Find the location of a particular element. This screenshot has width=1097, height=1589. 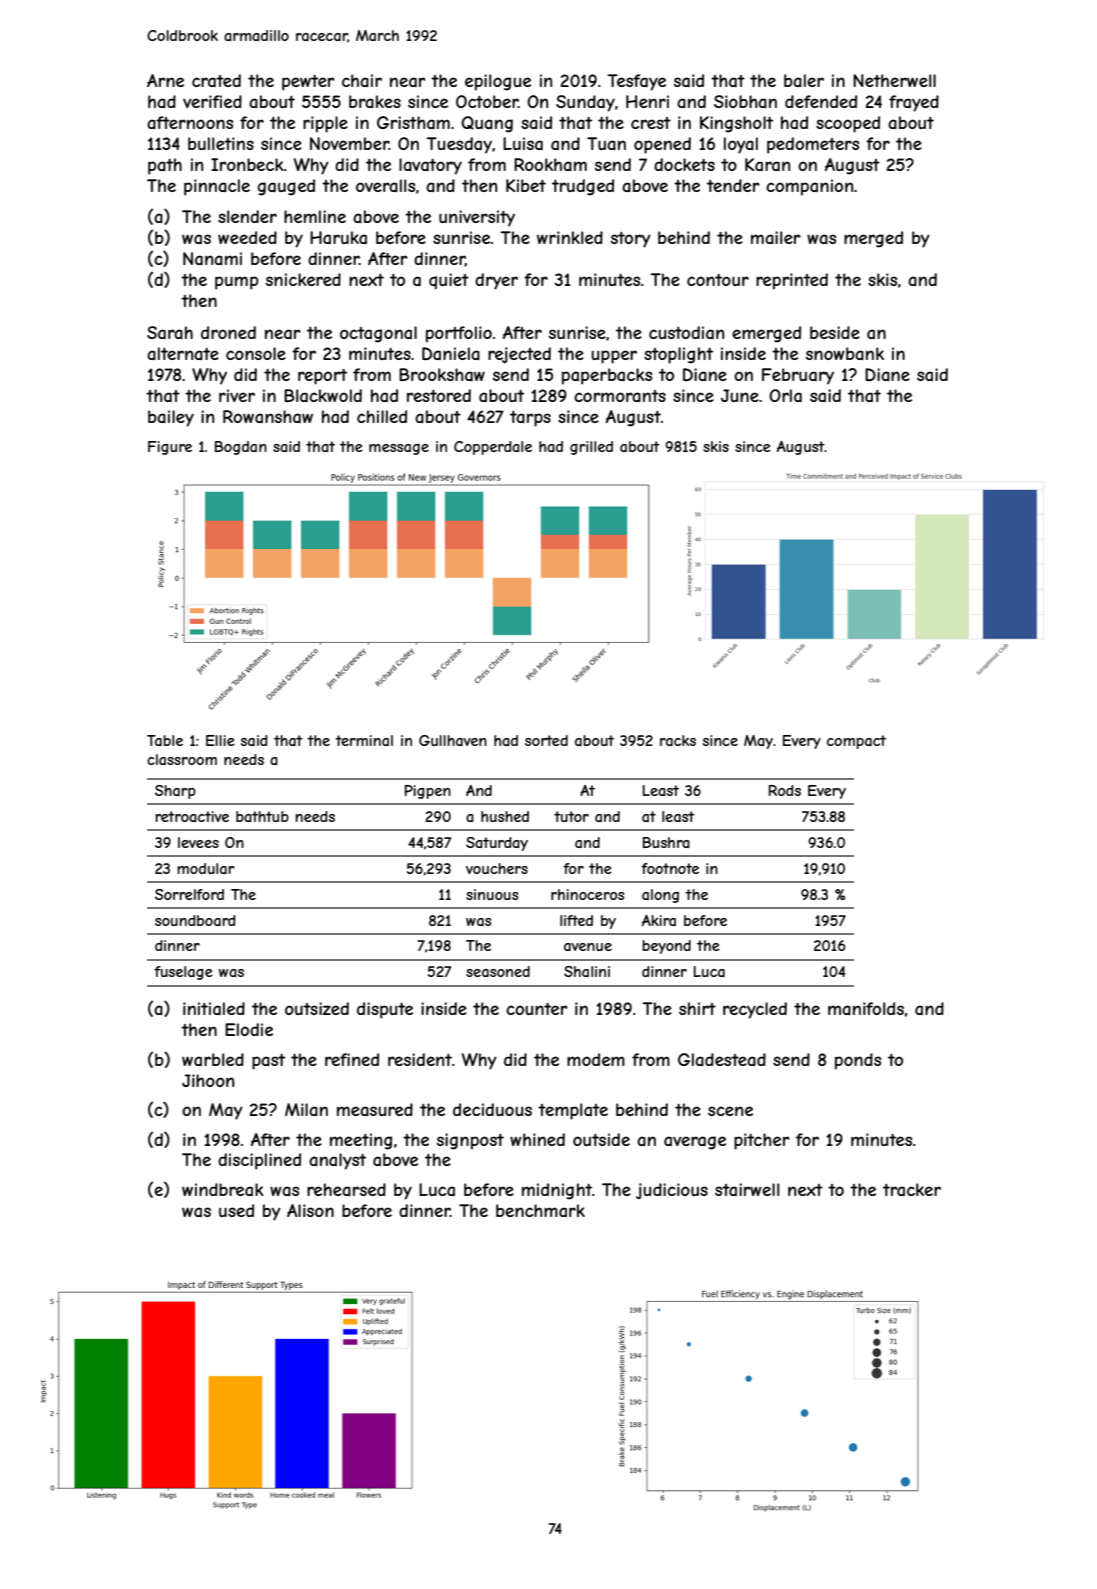

wrinkled is located at coordinates (570, 237).
